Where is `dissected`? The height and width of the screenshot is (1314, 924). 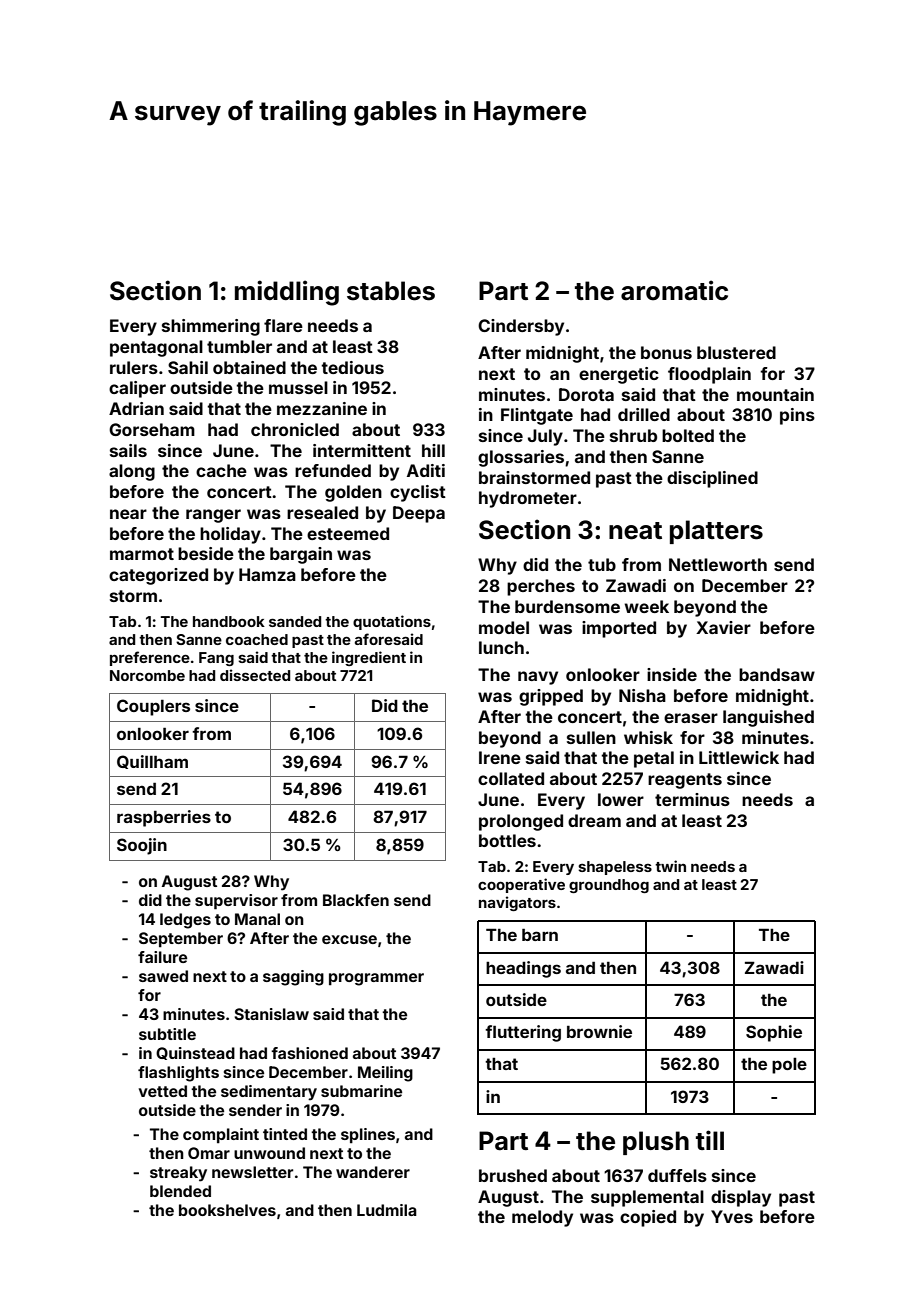
dissected is located at coordinates (255, 675).
